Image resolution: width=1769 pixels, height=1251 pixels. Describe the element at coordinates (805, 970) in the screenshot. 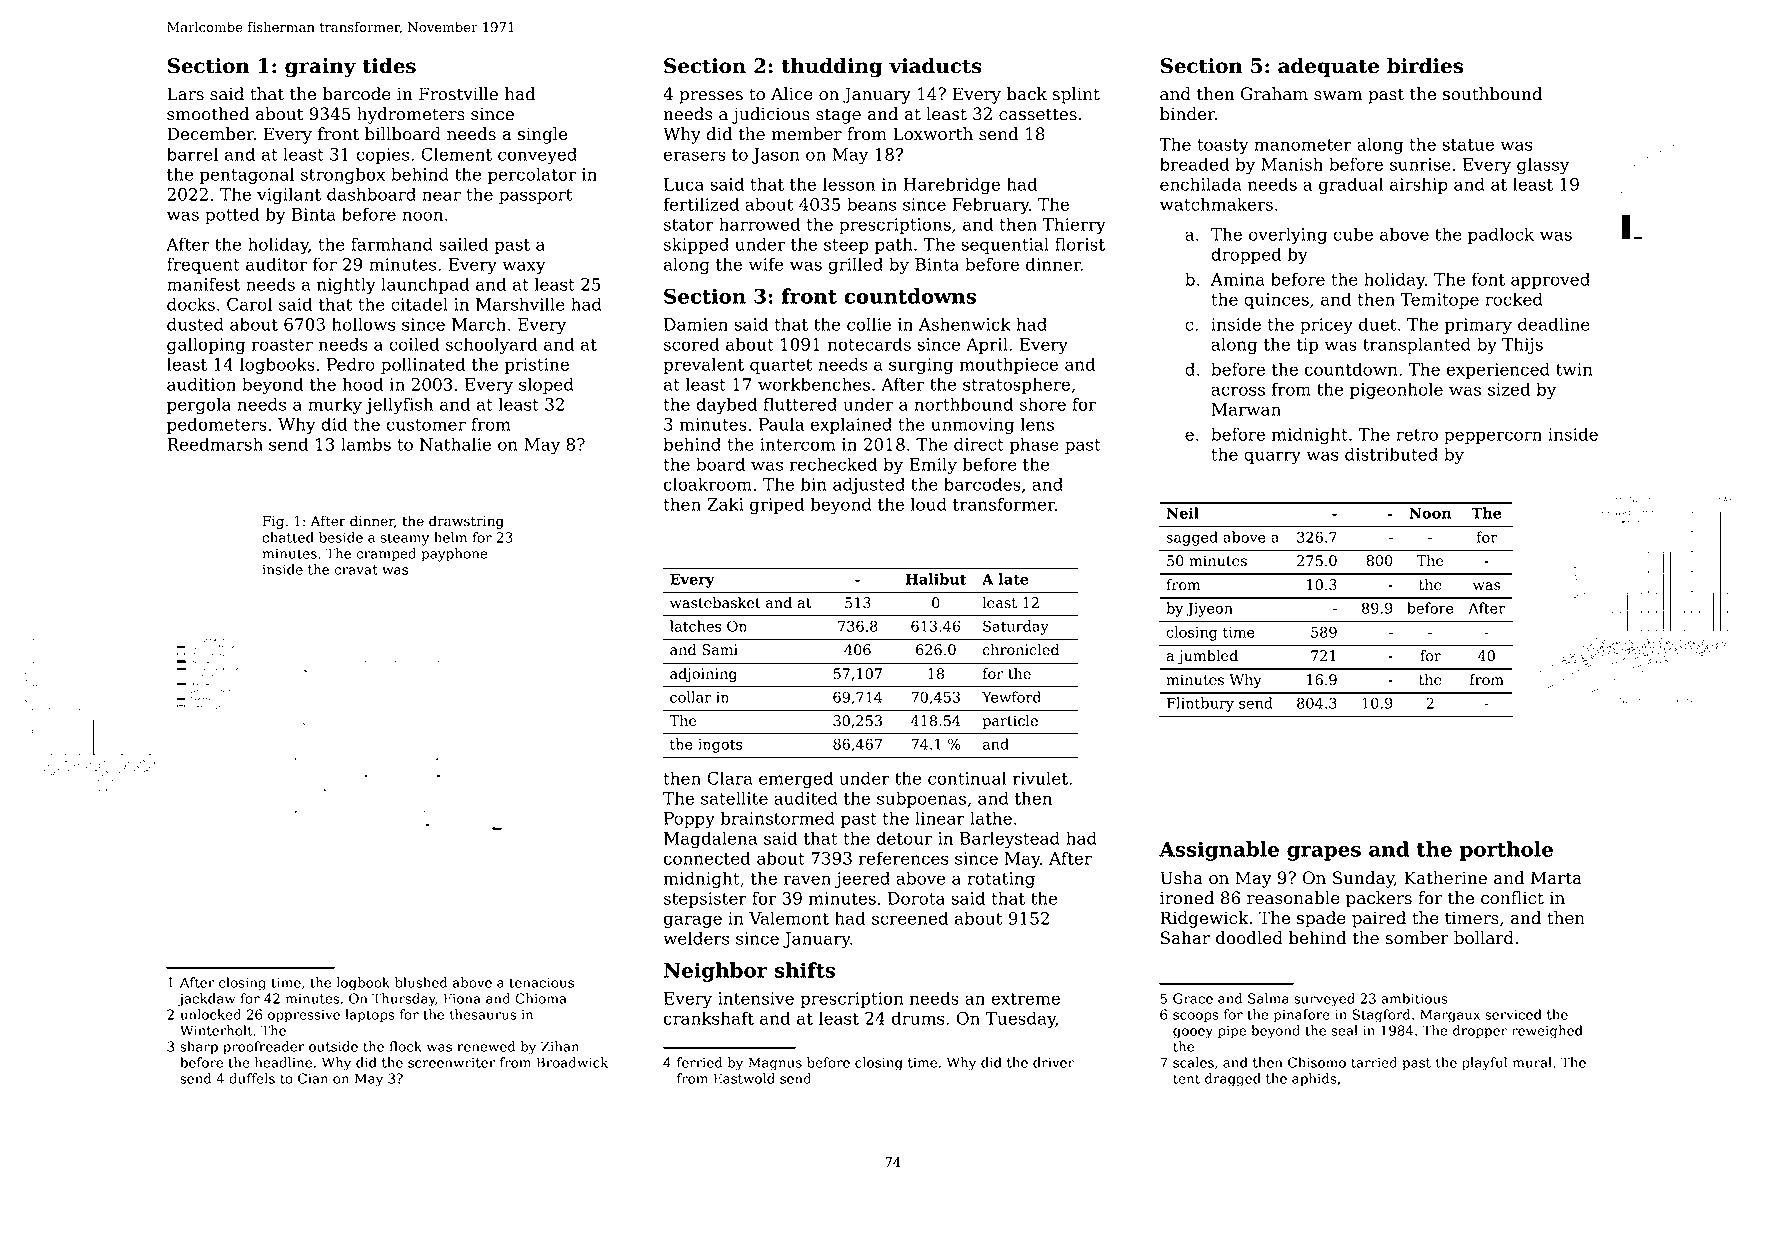

I see `shifts` at that location.
